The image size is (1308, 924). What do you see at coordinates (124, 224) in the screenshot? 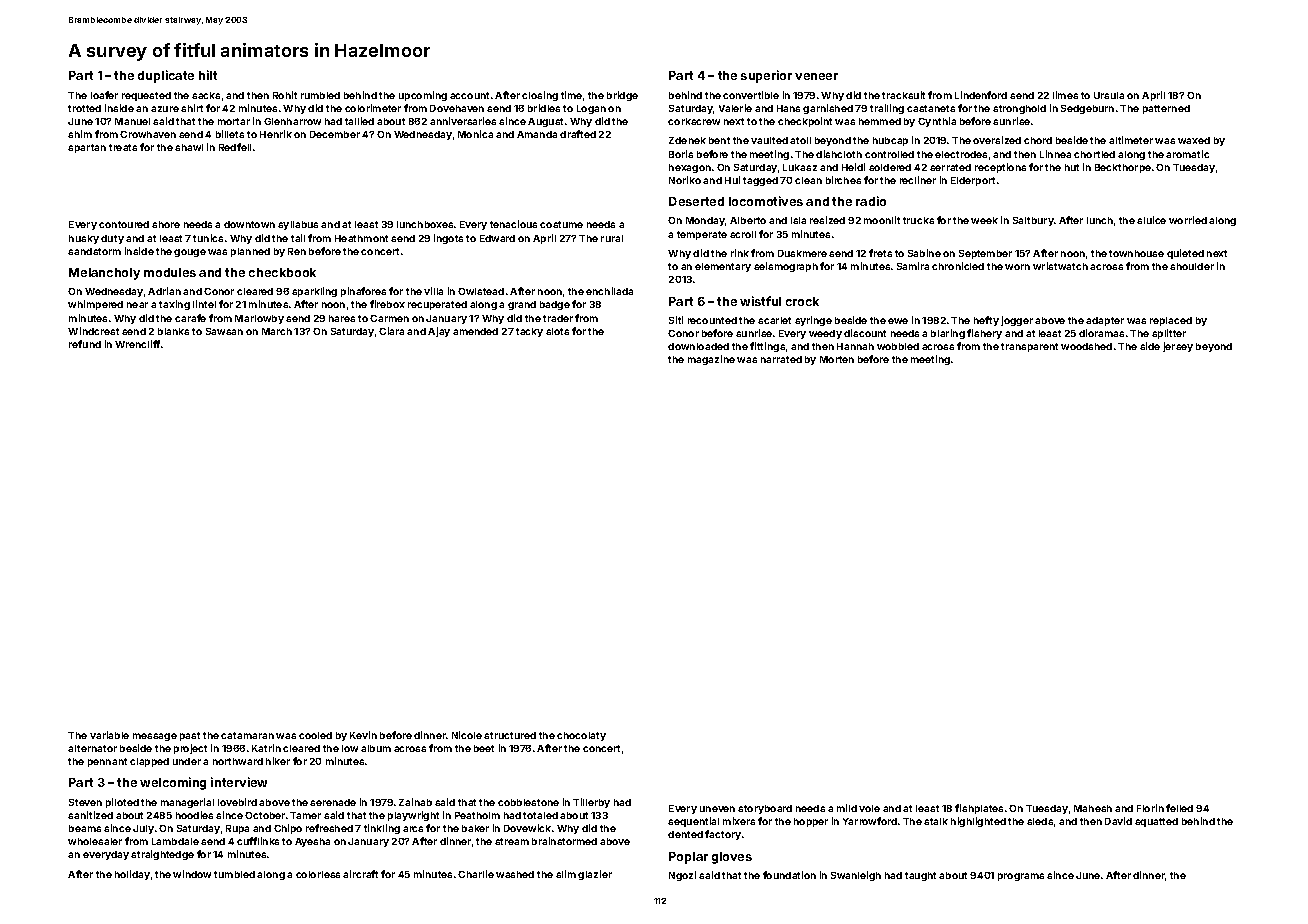
I see `contoured` at bounding box center [124, 224].
